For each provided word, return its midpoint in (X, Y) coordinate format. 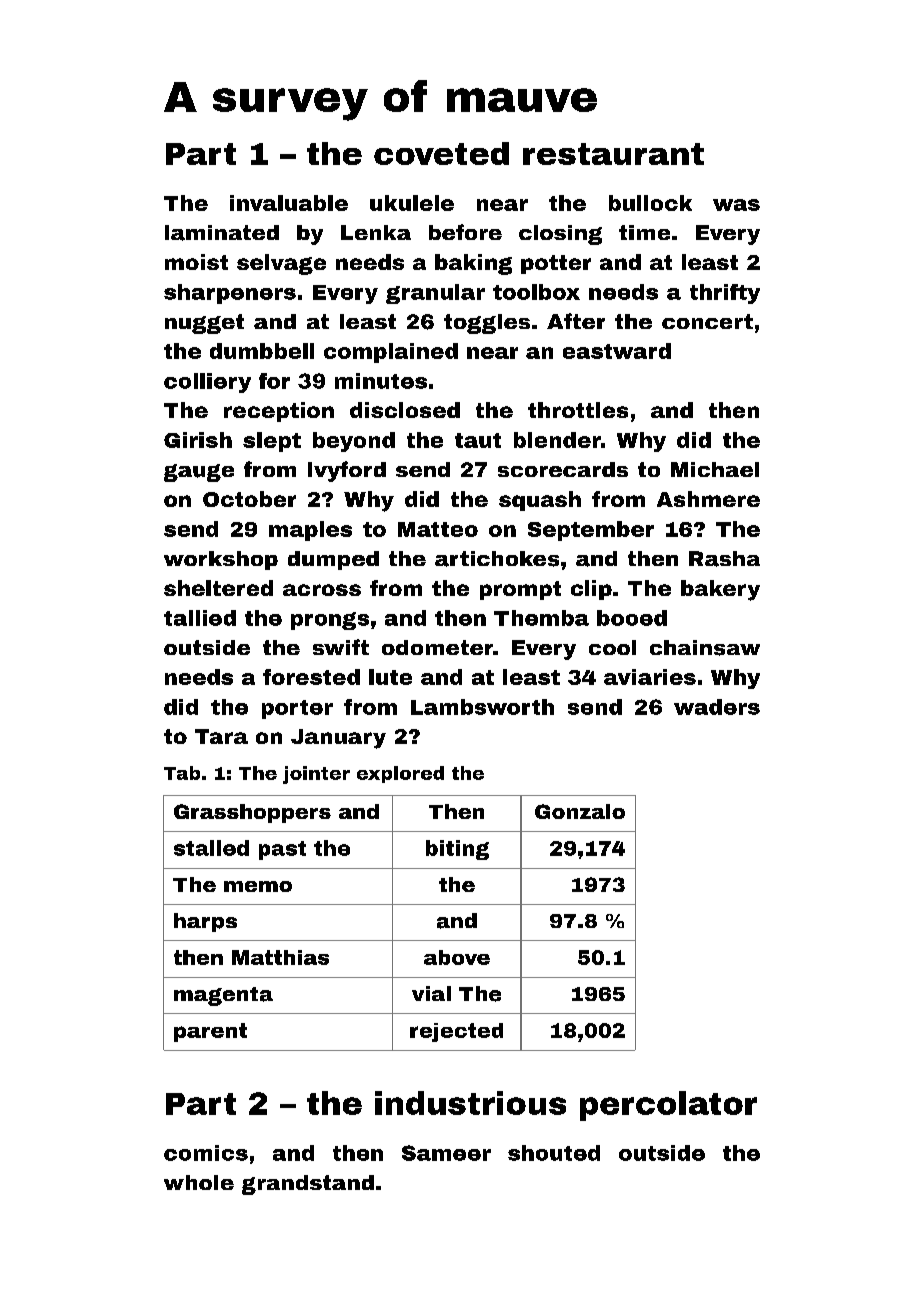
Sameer (446, 1153)
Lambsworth (482, 707)
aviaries (650, 677)
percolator (668, 1106)
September (591, 531)
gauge (199, 473)
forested (311, 677)
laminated (222, 233)
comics (206, 1153)
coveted (441, 153)
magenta (223, 996)
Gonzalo (580, 811)
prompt (520, 590)
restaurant (613, 154)
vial (431, 993)
